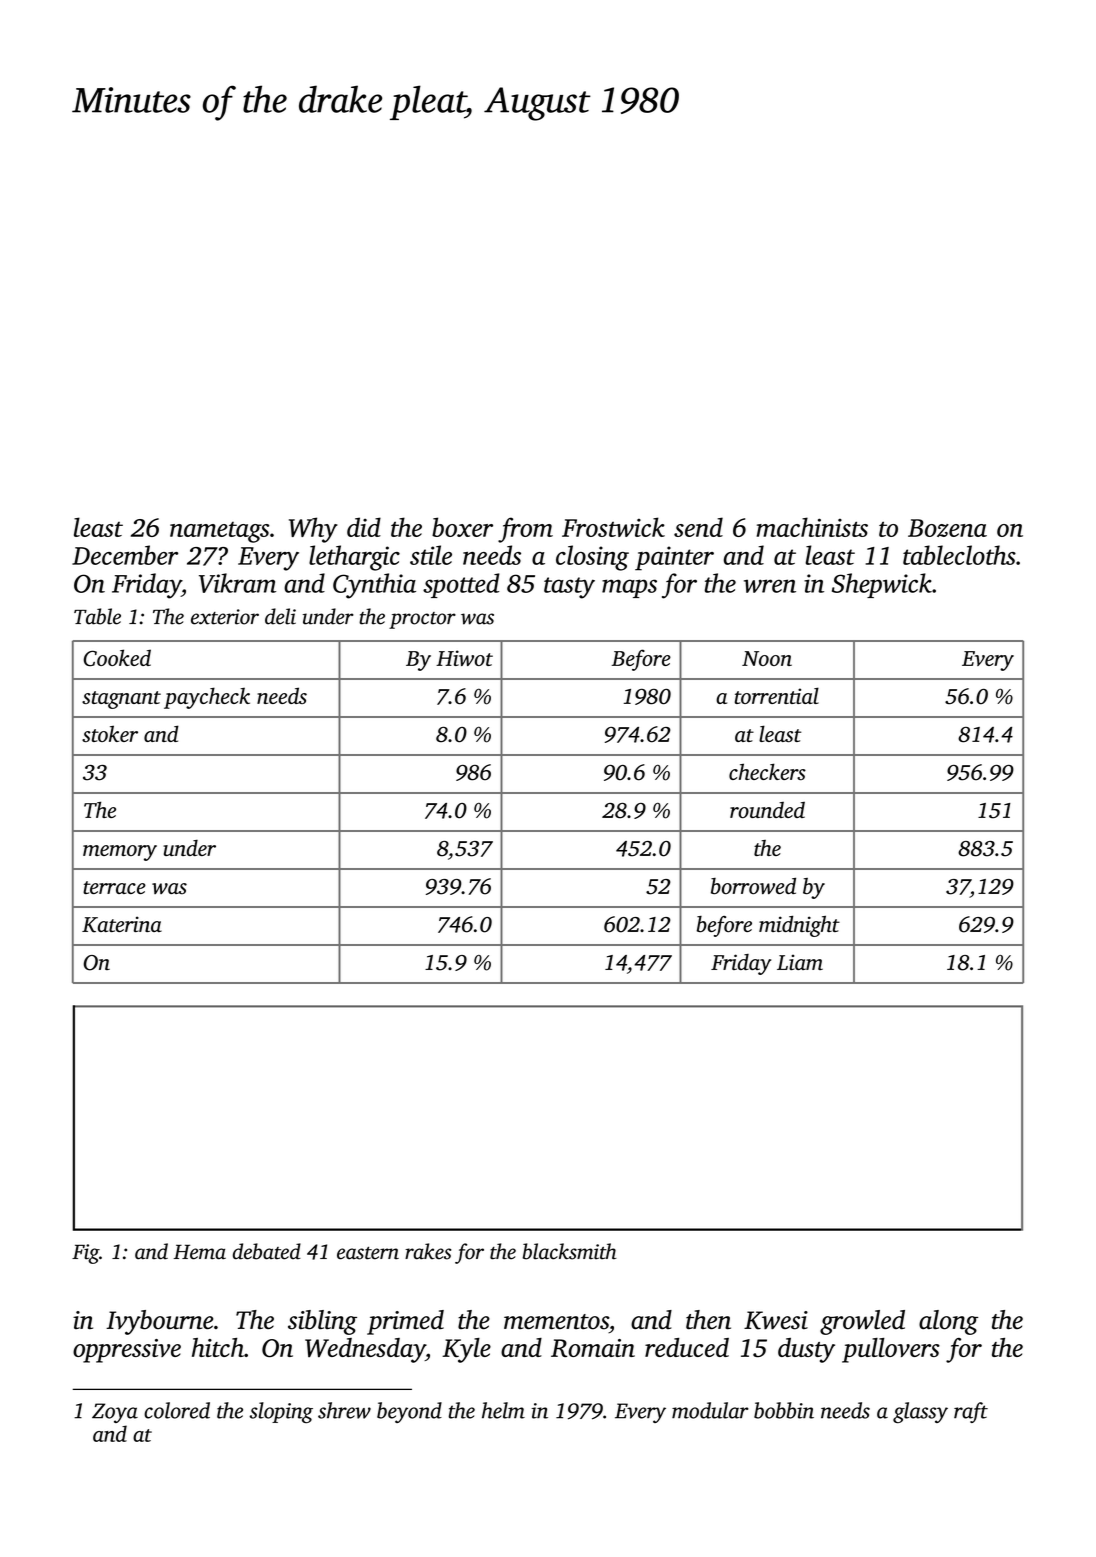  What do you see at coordinates (767, 810) in the screenshot?
I see `rounded` at bounding box center [767, 810].
